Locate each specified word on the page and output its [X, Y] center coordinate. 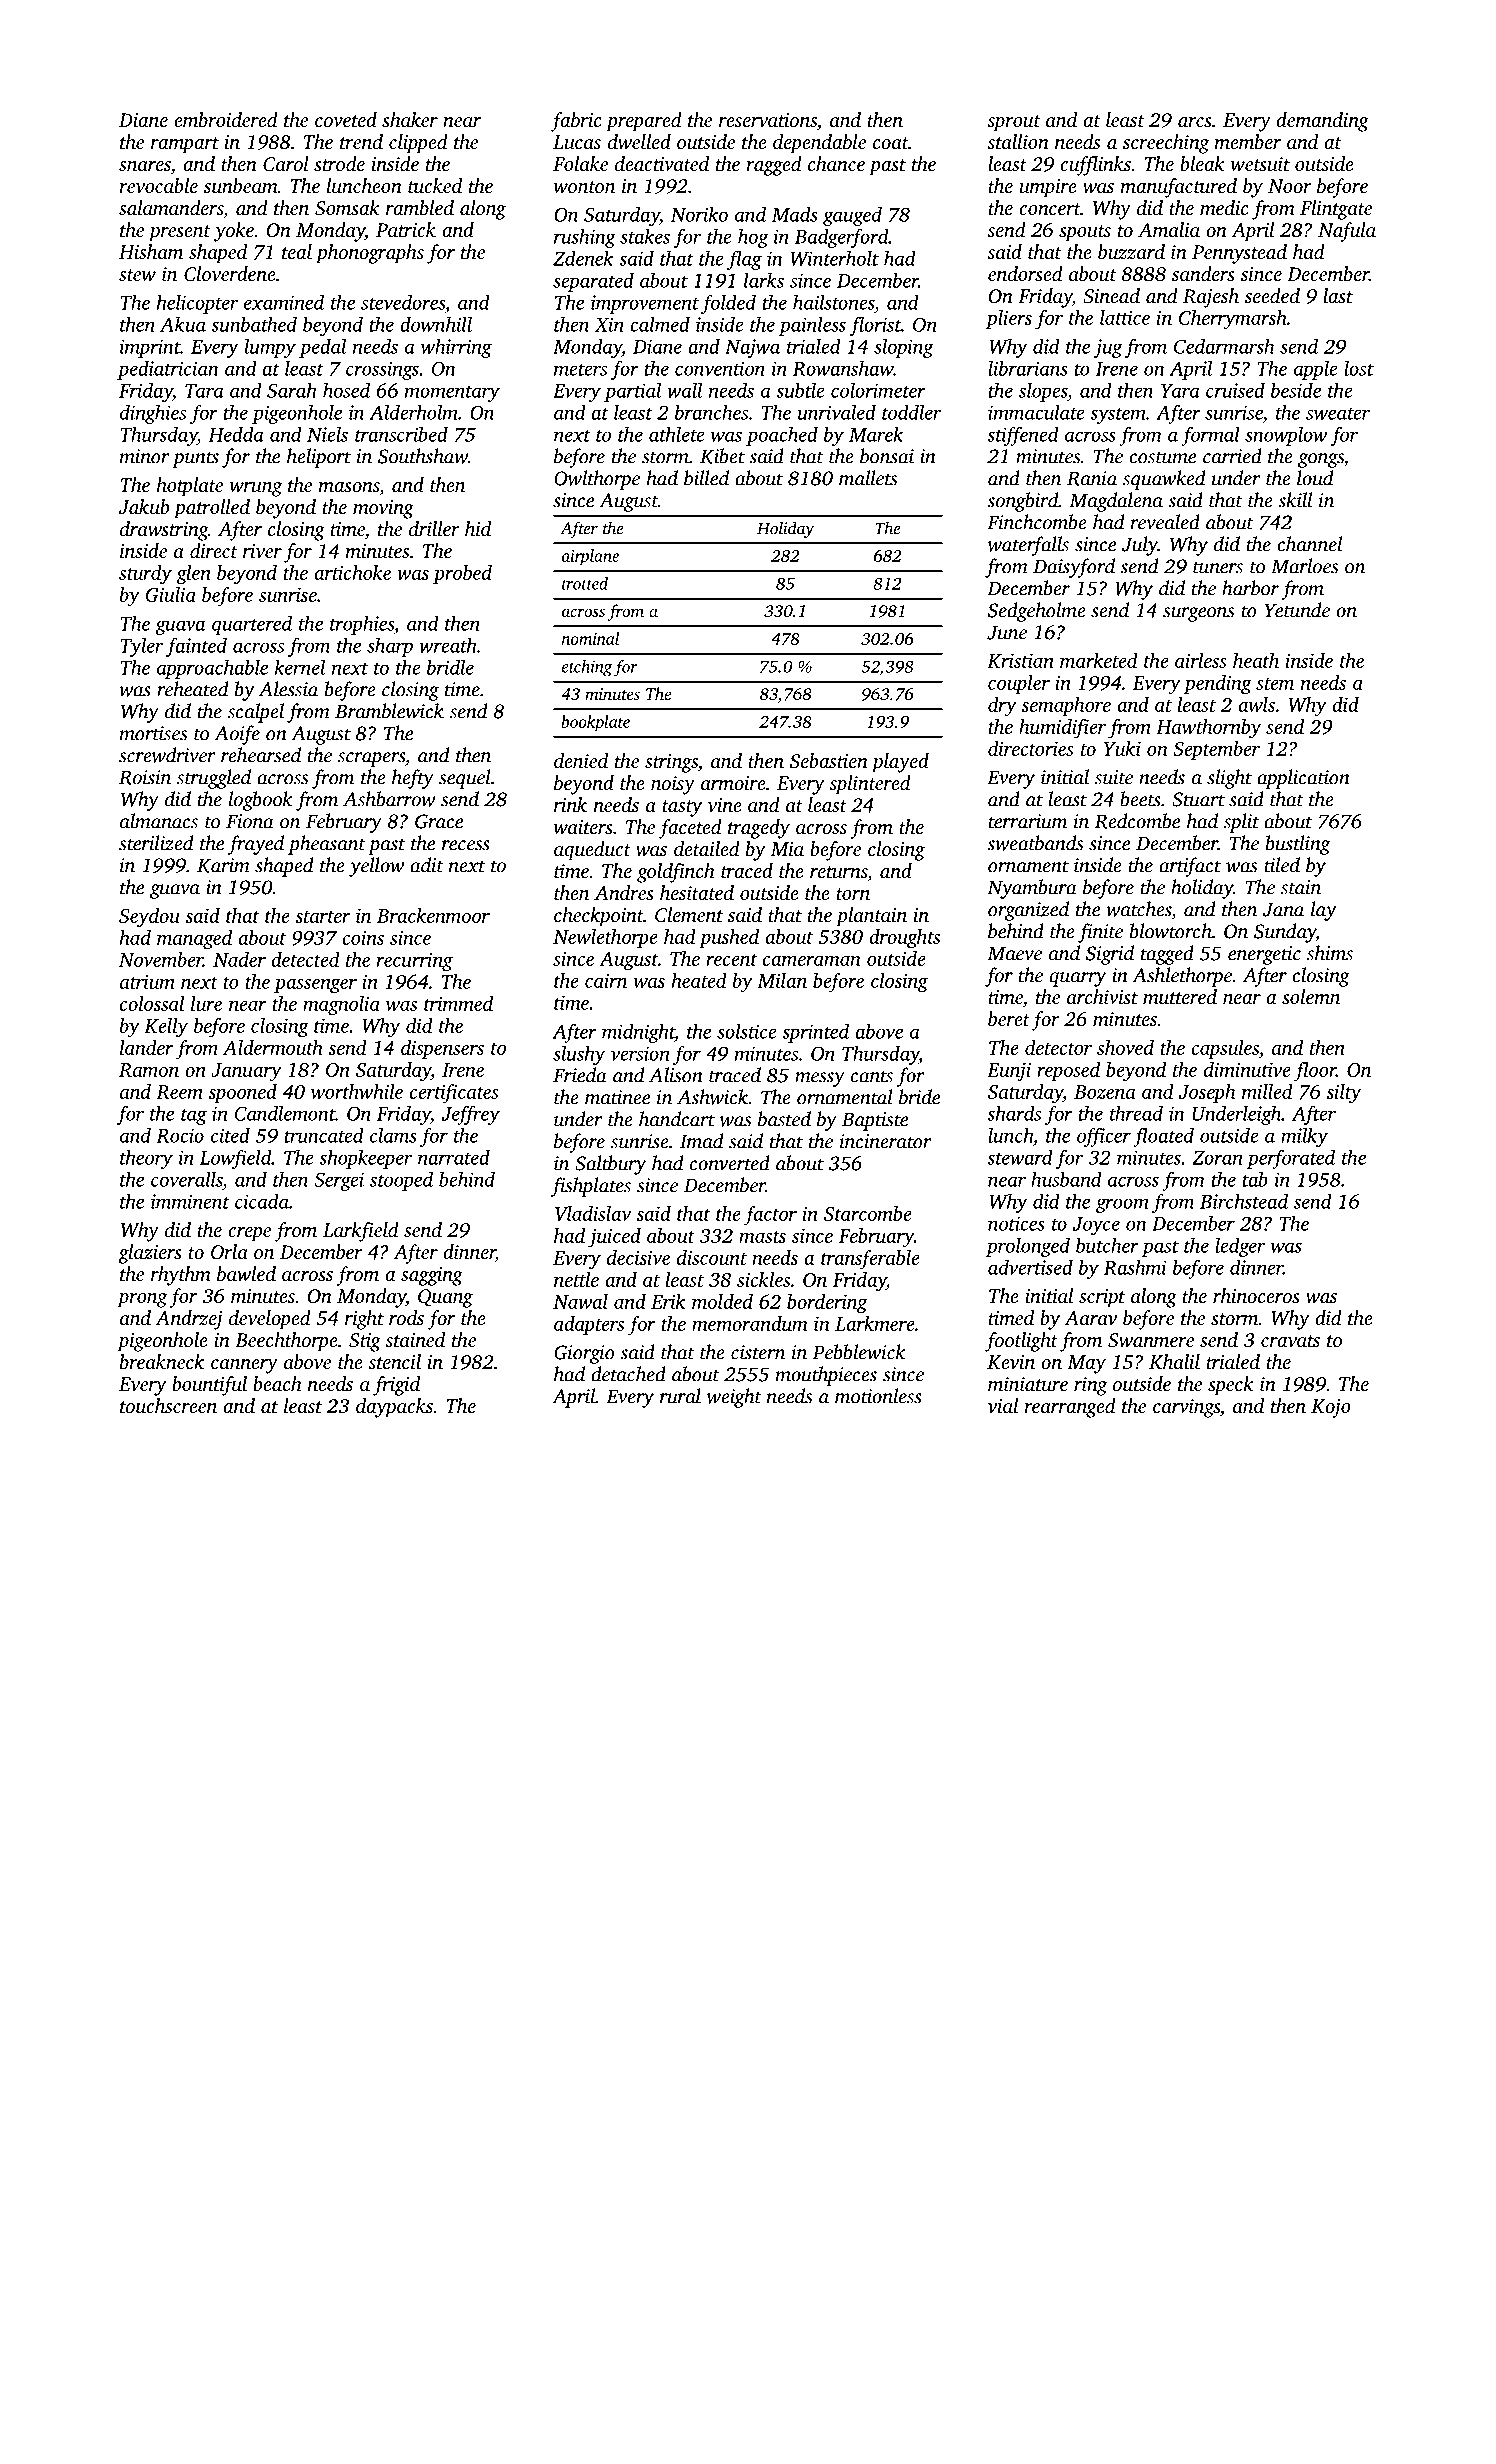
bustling [1298, 845]
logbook [261, 801]
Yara [1180, 391]
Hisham [151, 251]
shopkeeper [365, 1159]
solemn [1311, 996]
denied [581, 760]
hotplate [189, 487]
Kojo [1331, 1408]
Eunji [1009, 1072]
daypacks [394, 1408]
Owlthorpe [597, 480]
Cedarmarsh [1224, 346]
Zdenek [583, 258]
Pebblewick [859, 1352]
